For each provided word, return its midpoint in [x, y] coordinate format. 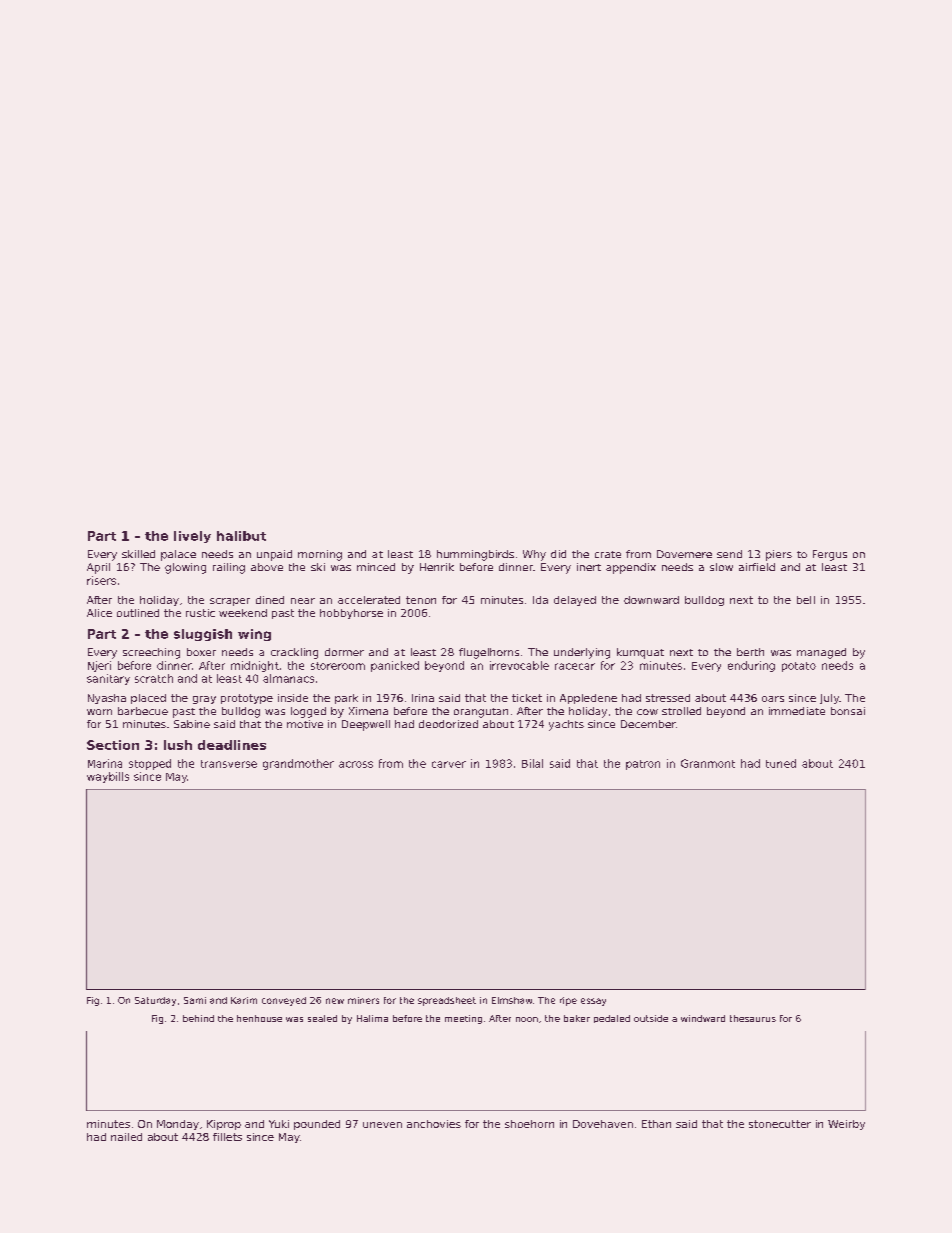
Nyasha [107, 699]
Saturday [155, 1001]
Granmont [708, 763]
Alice [99, 613]
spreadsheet [447, 1001]
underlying [582, 653]
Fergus [830, 555]
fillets [227, 1137]
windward [703, 1018]
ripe [568, 1001]
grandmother [298, 764]
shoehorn [529, 1124]
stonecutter [780, 1124]
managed [821, 653]
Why [534, 555]
